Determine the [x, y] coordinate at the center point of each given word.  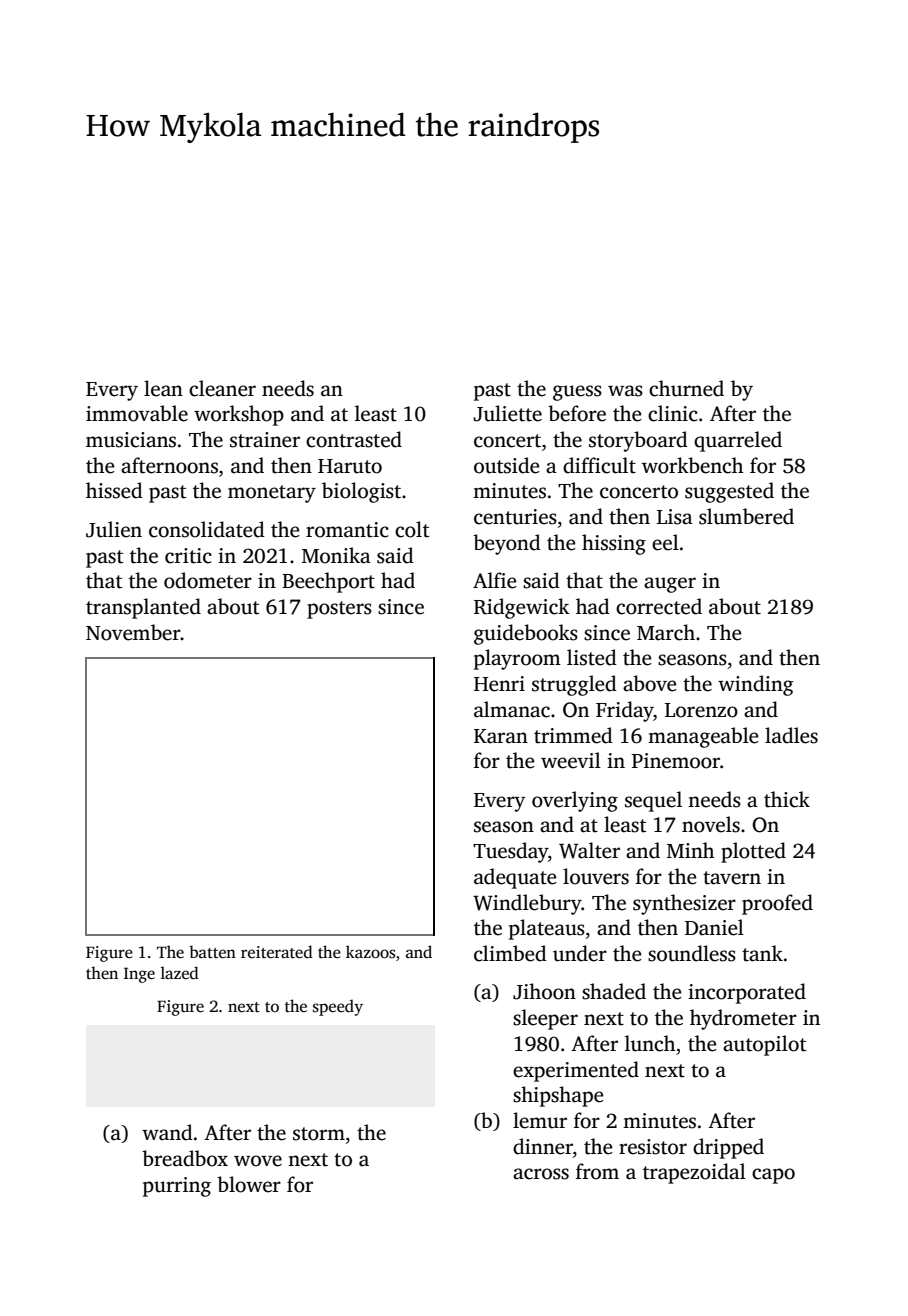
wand [167, 1132]
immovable [137, 413]
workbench [693, 465]
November [133, 632]
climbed [510, 953]
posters [339, 610]
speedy [338, 1007]
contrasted [354, 439]
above [650, 683]
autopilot [764, 1045]
